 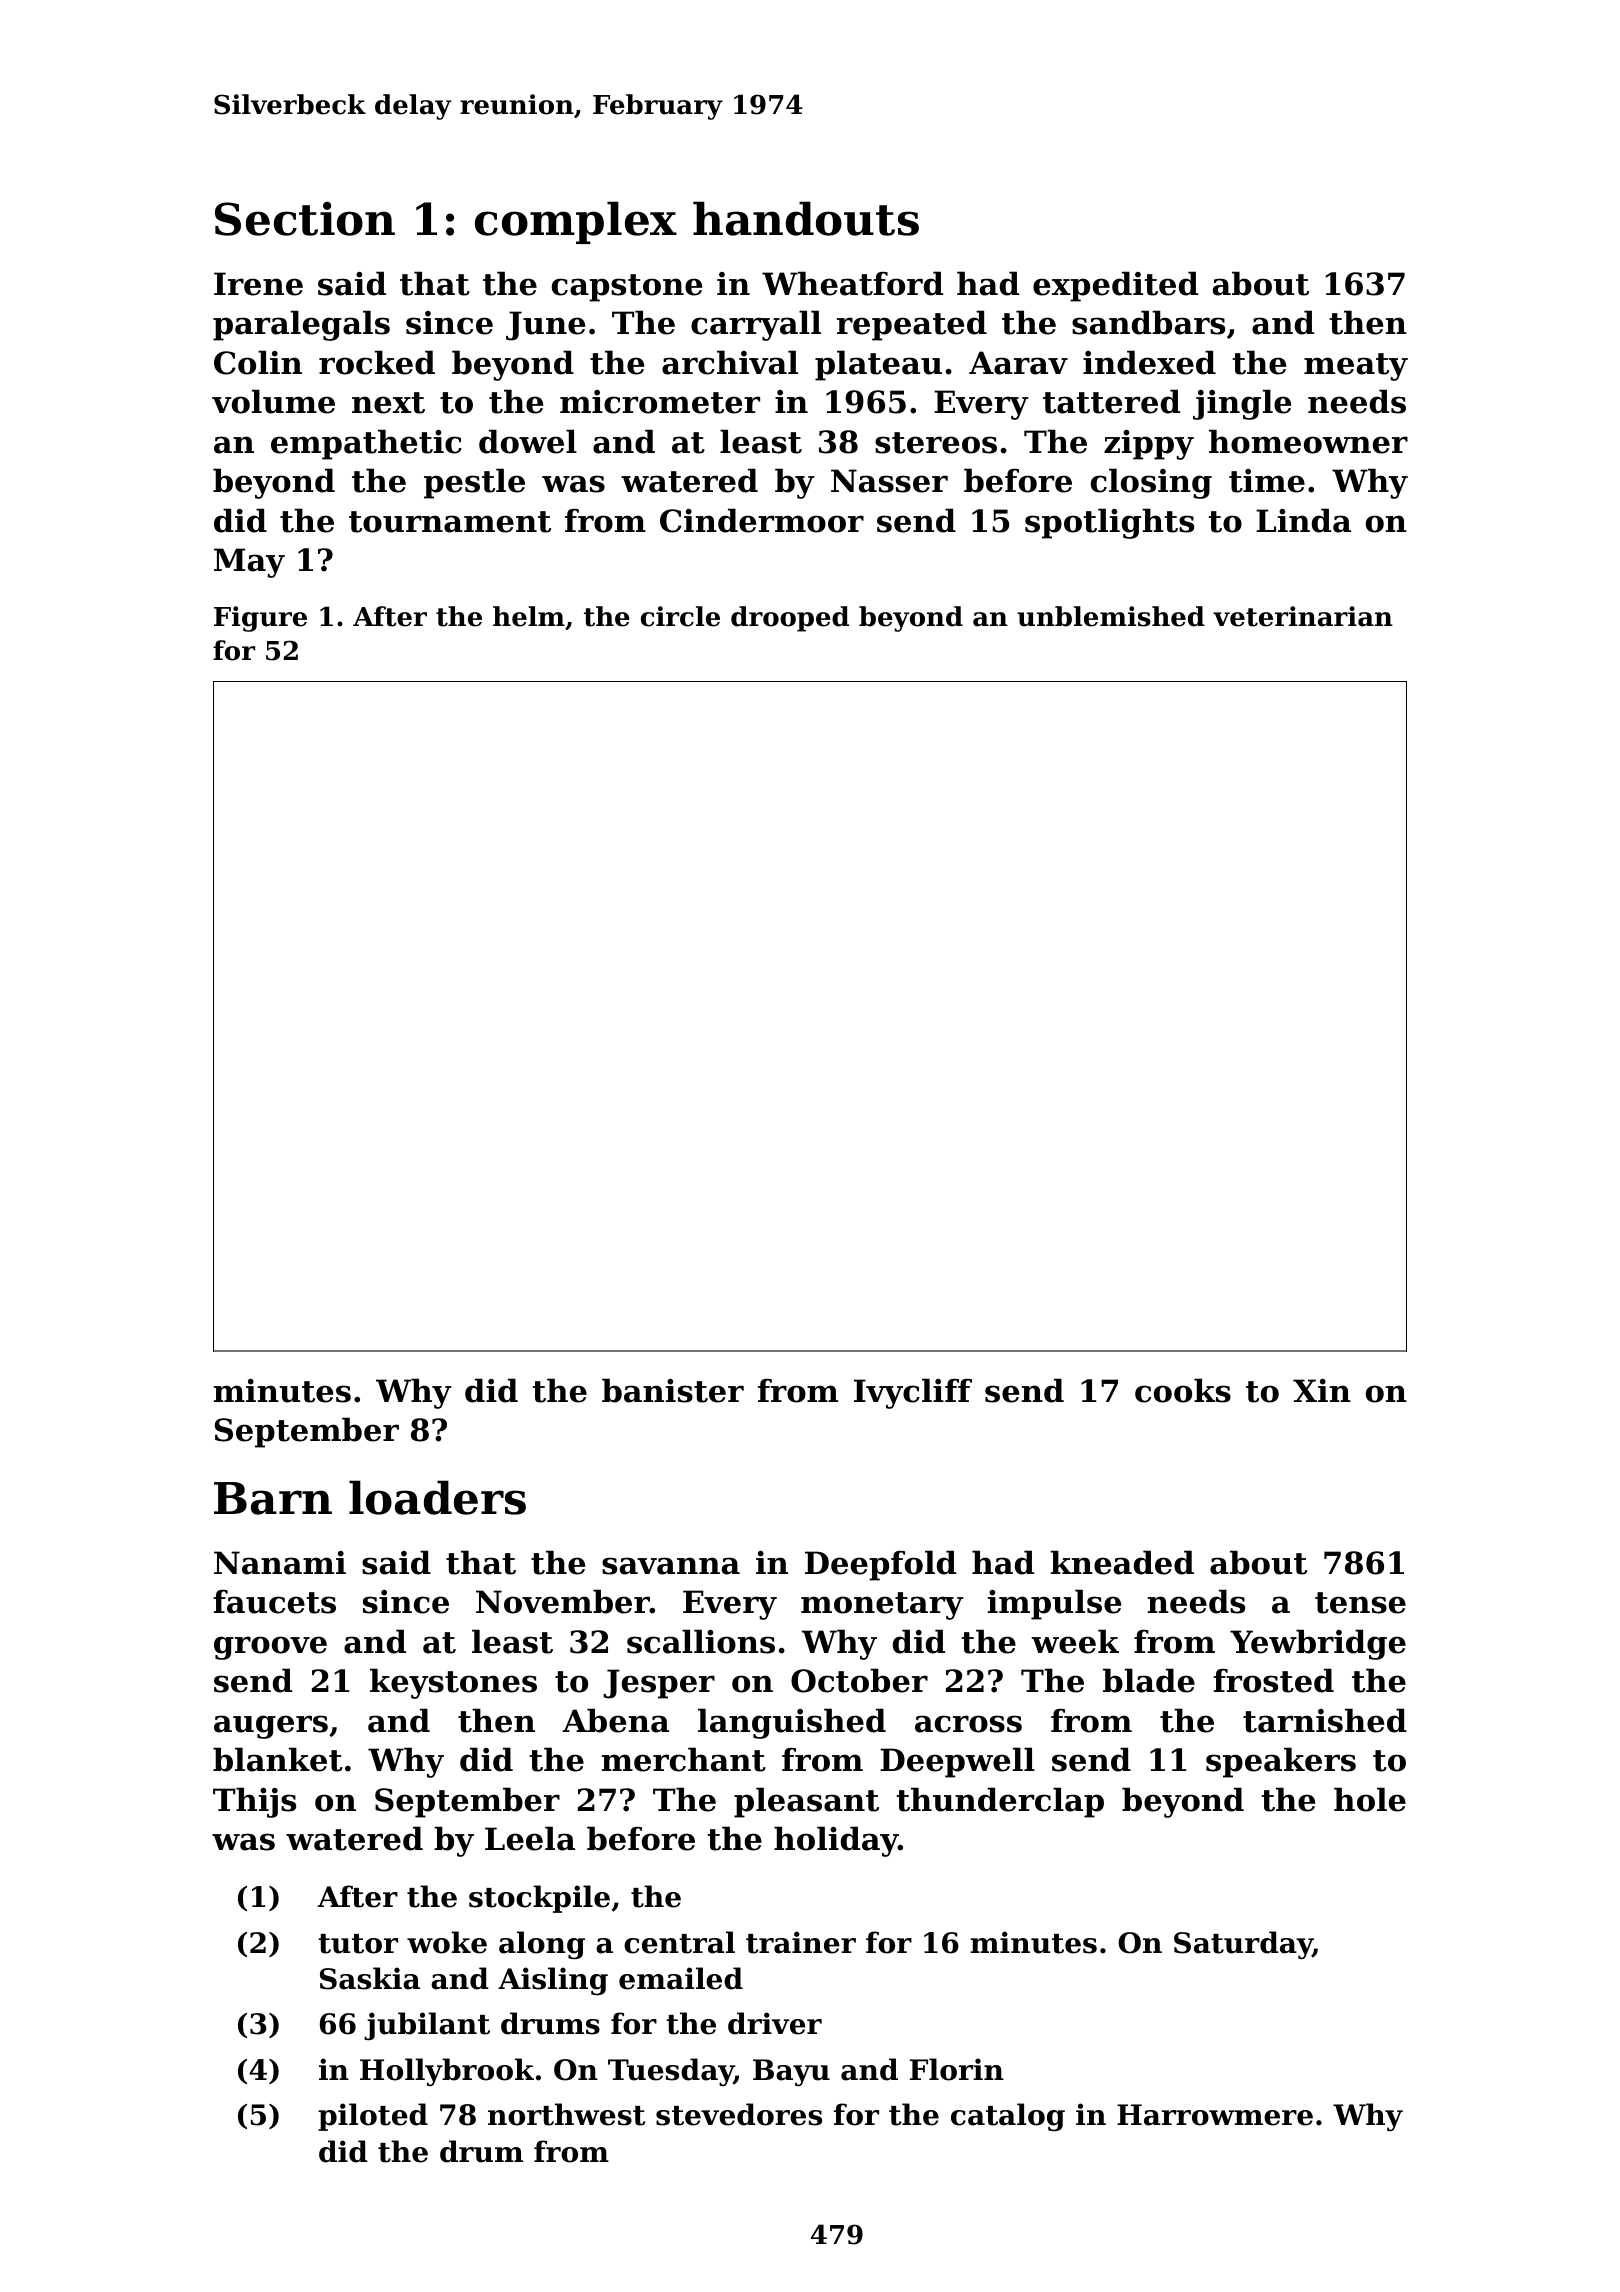 What do you see at coordinates (673, 1390) in the screenshot?
I see `banister` at bounding box center [673, 1390].
